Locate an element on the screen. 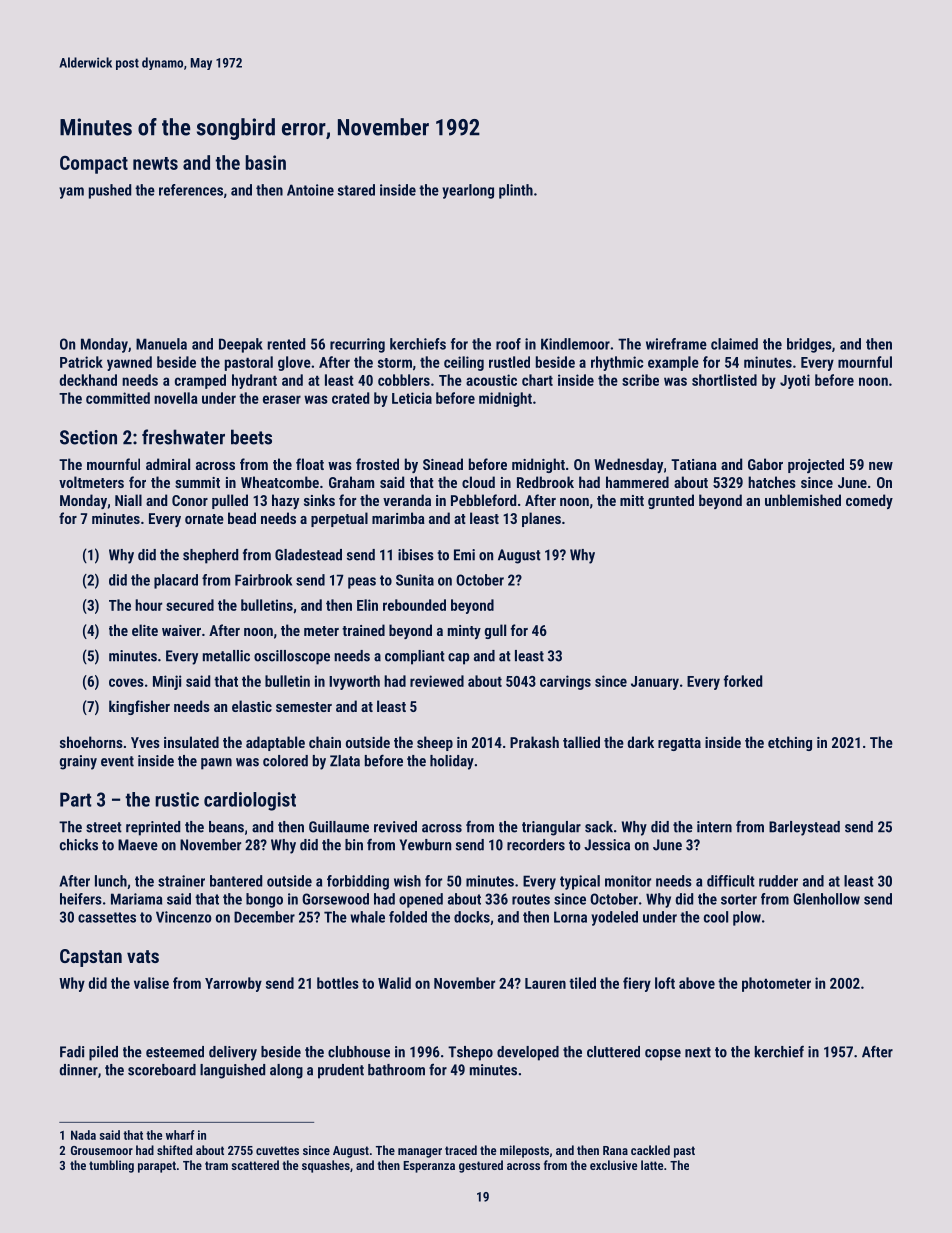 This screenshot has width=952, height=1233. plinth is located at coordinates (516, 191).
